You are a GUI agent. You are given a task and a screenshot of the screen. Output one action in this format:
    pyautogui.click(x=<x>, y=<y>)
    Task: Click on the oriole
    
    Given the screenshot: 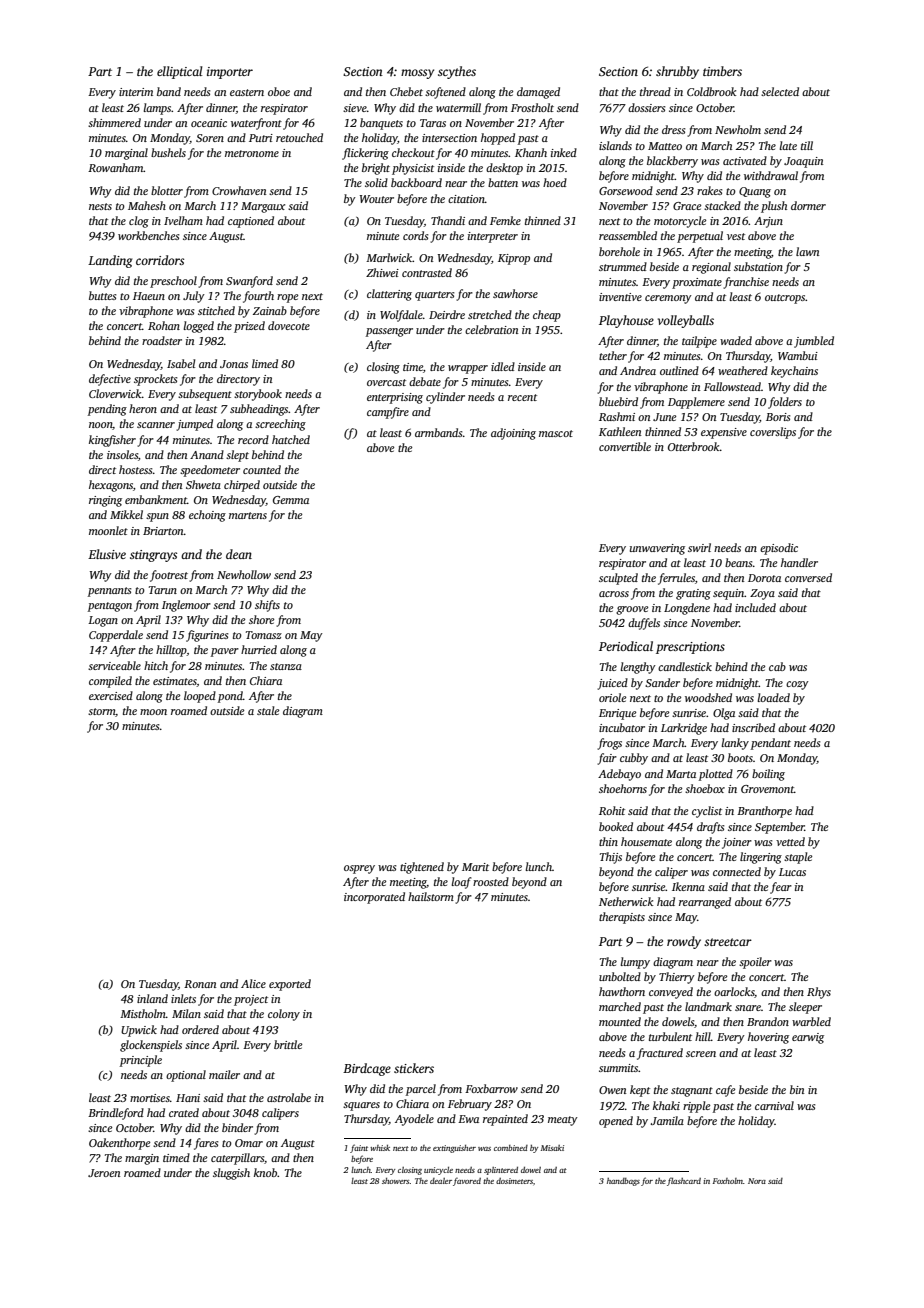 What is the action you would take?
    pyautogui.click(x=612, y=697)
